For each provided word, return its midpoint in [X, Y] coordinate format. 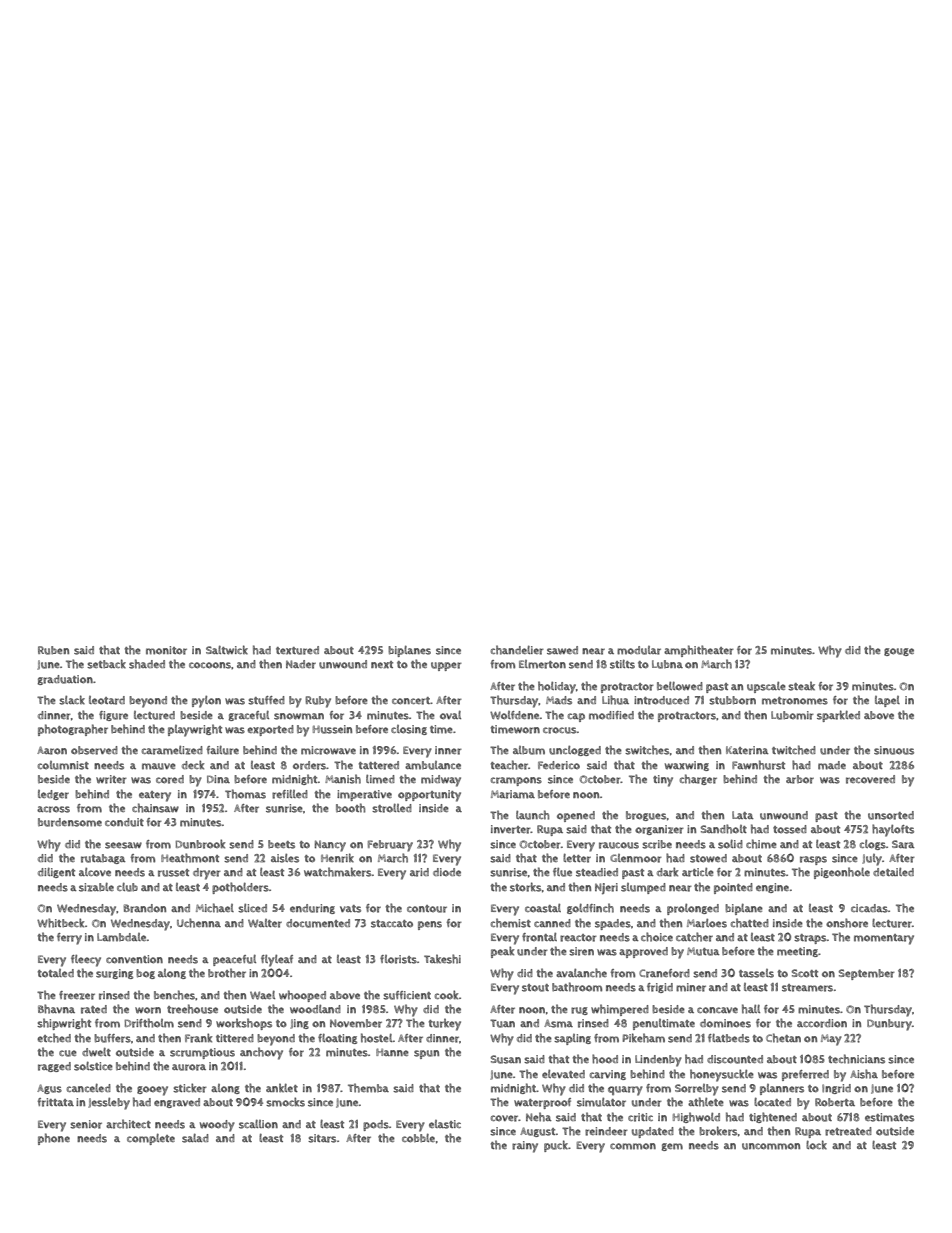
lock [816, 1145]
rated [94, 1009]
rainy [525, 1147]
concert [411, 701]
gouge [899, 652]
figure [113, 716]
